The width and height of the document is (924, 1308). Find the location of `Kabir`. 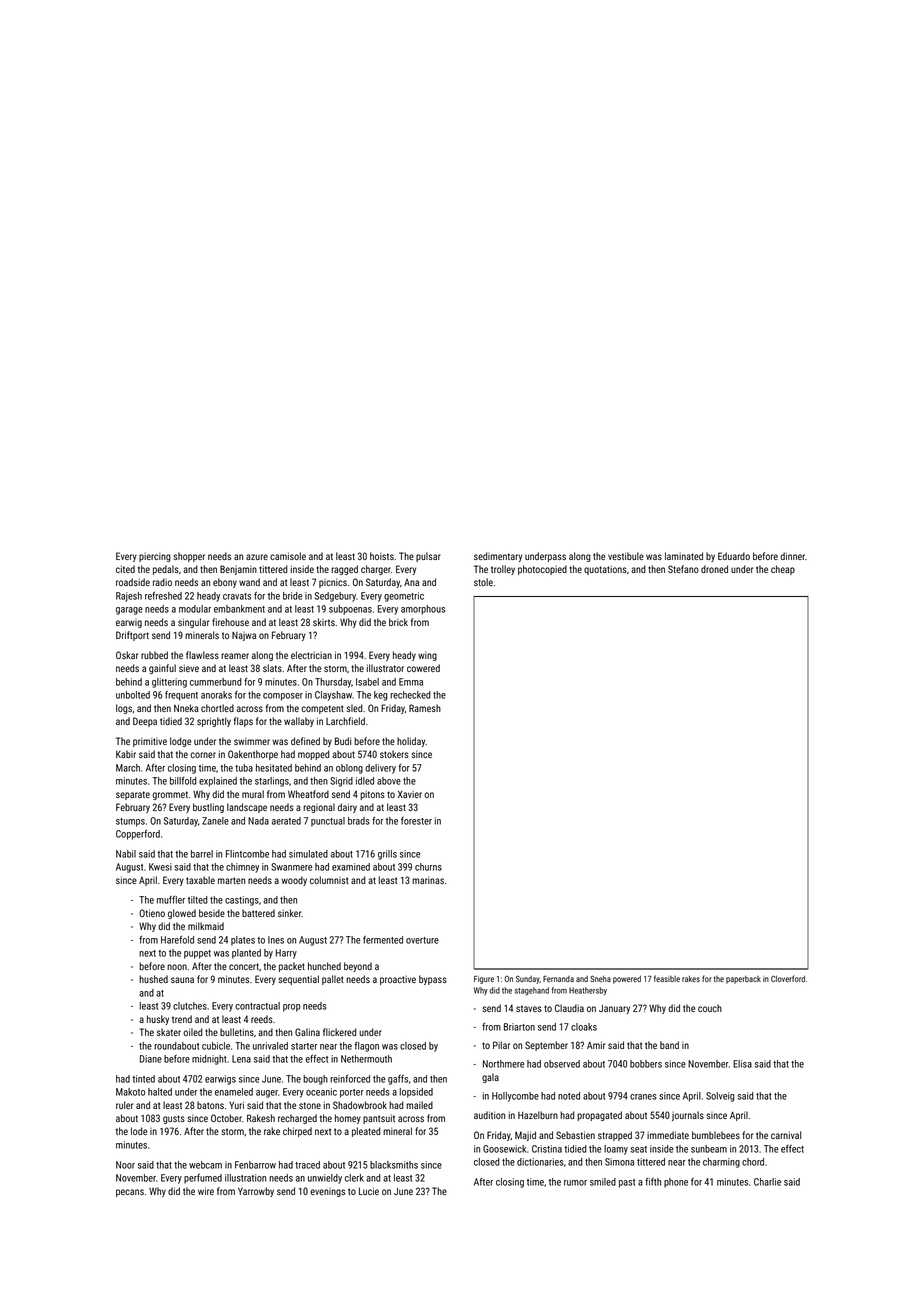

Kabir is located at coordinates (126, 754).
